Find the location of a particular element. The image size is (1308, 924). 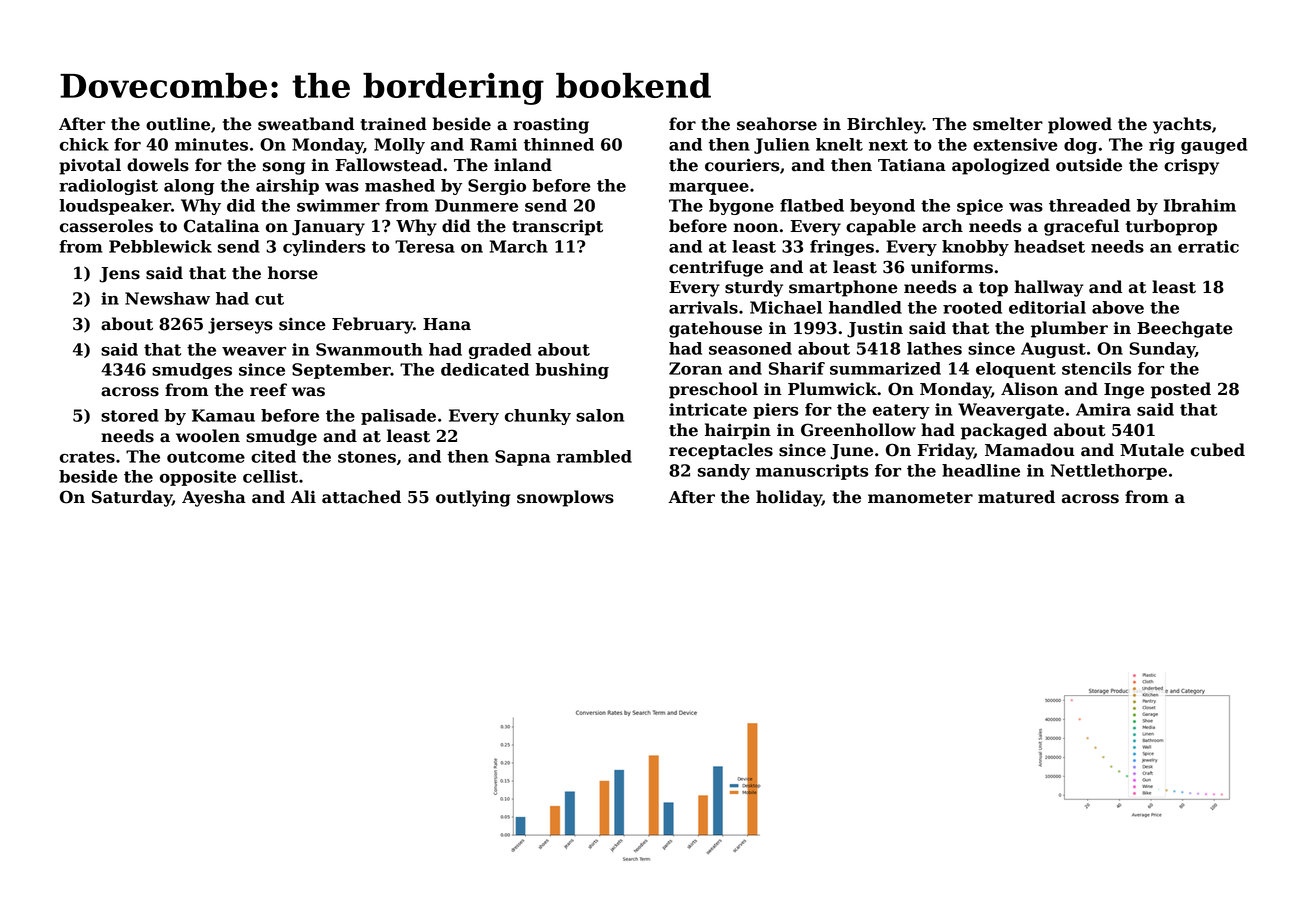

arrivals is located at coordinates (703, 307).
